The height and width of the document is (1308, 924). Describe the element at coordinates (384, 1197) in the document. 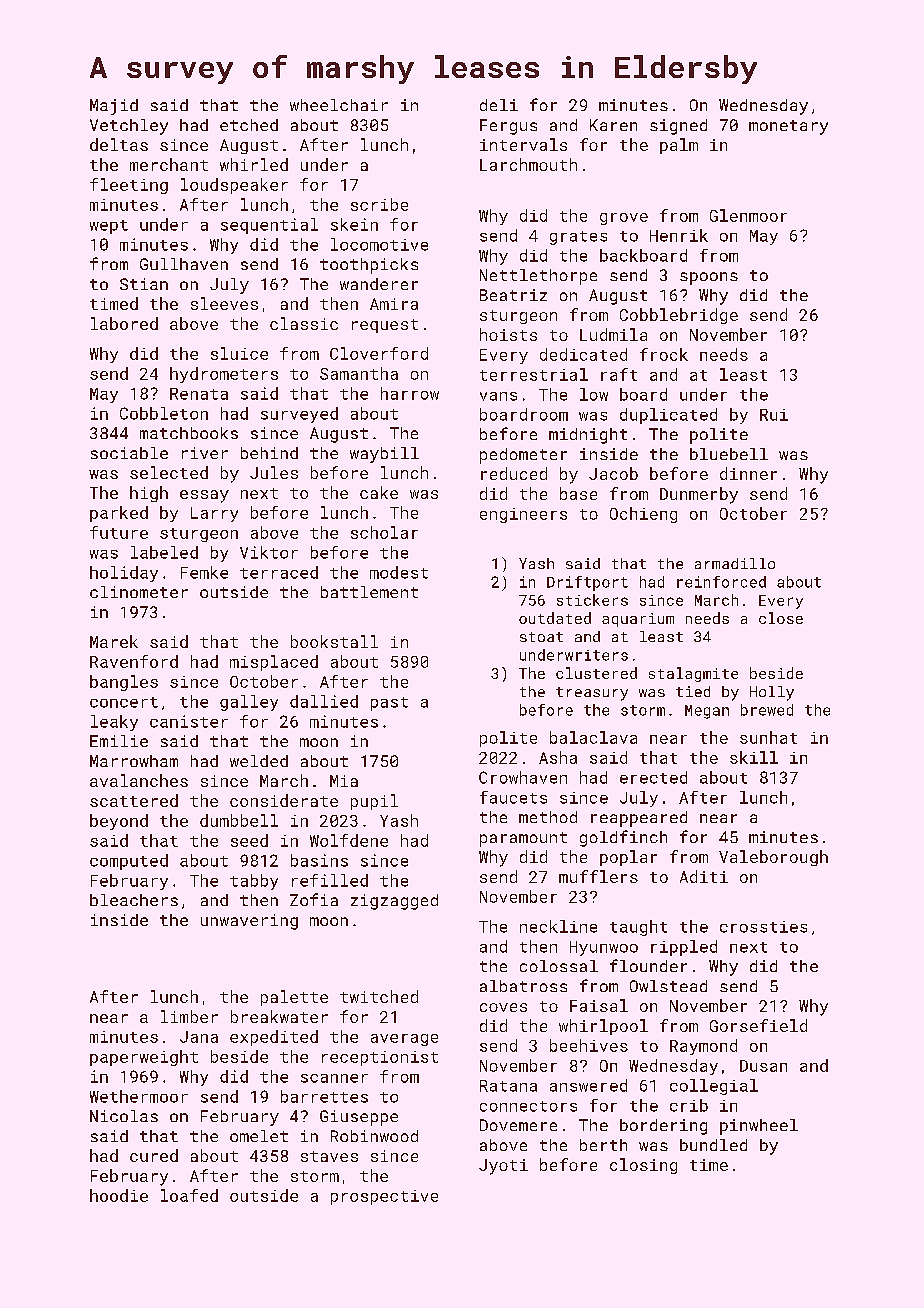

I see `prospective` at that location.
